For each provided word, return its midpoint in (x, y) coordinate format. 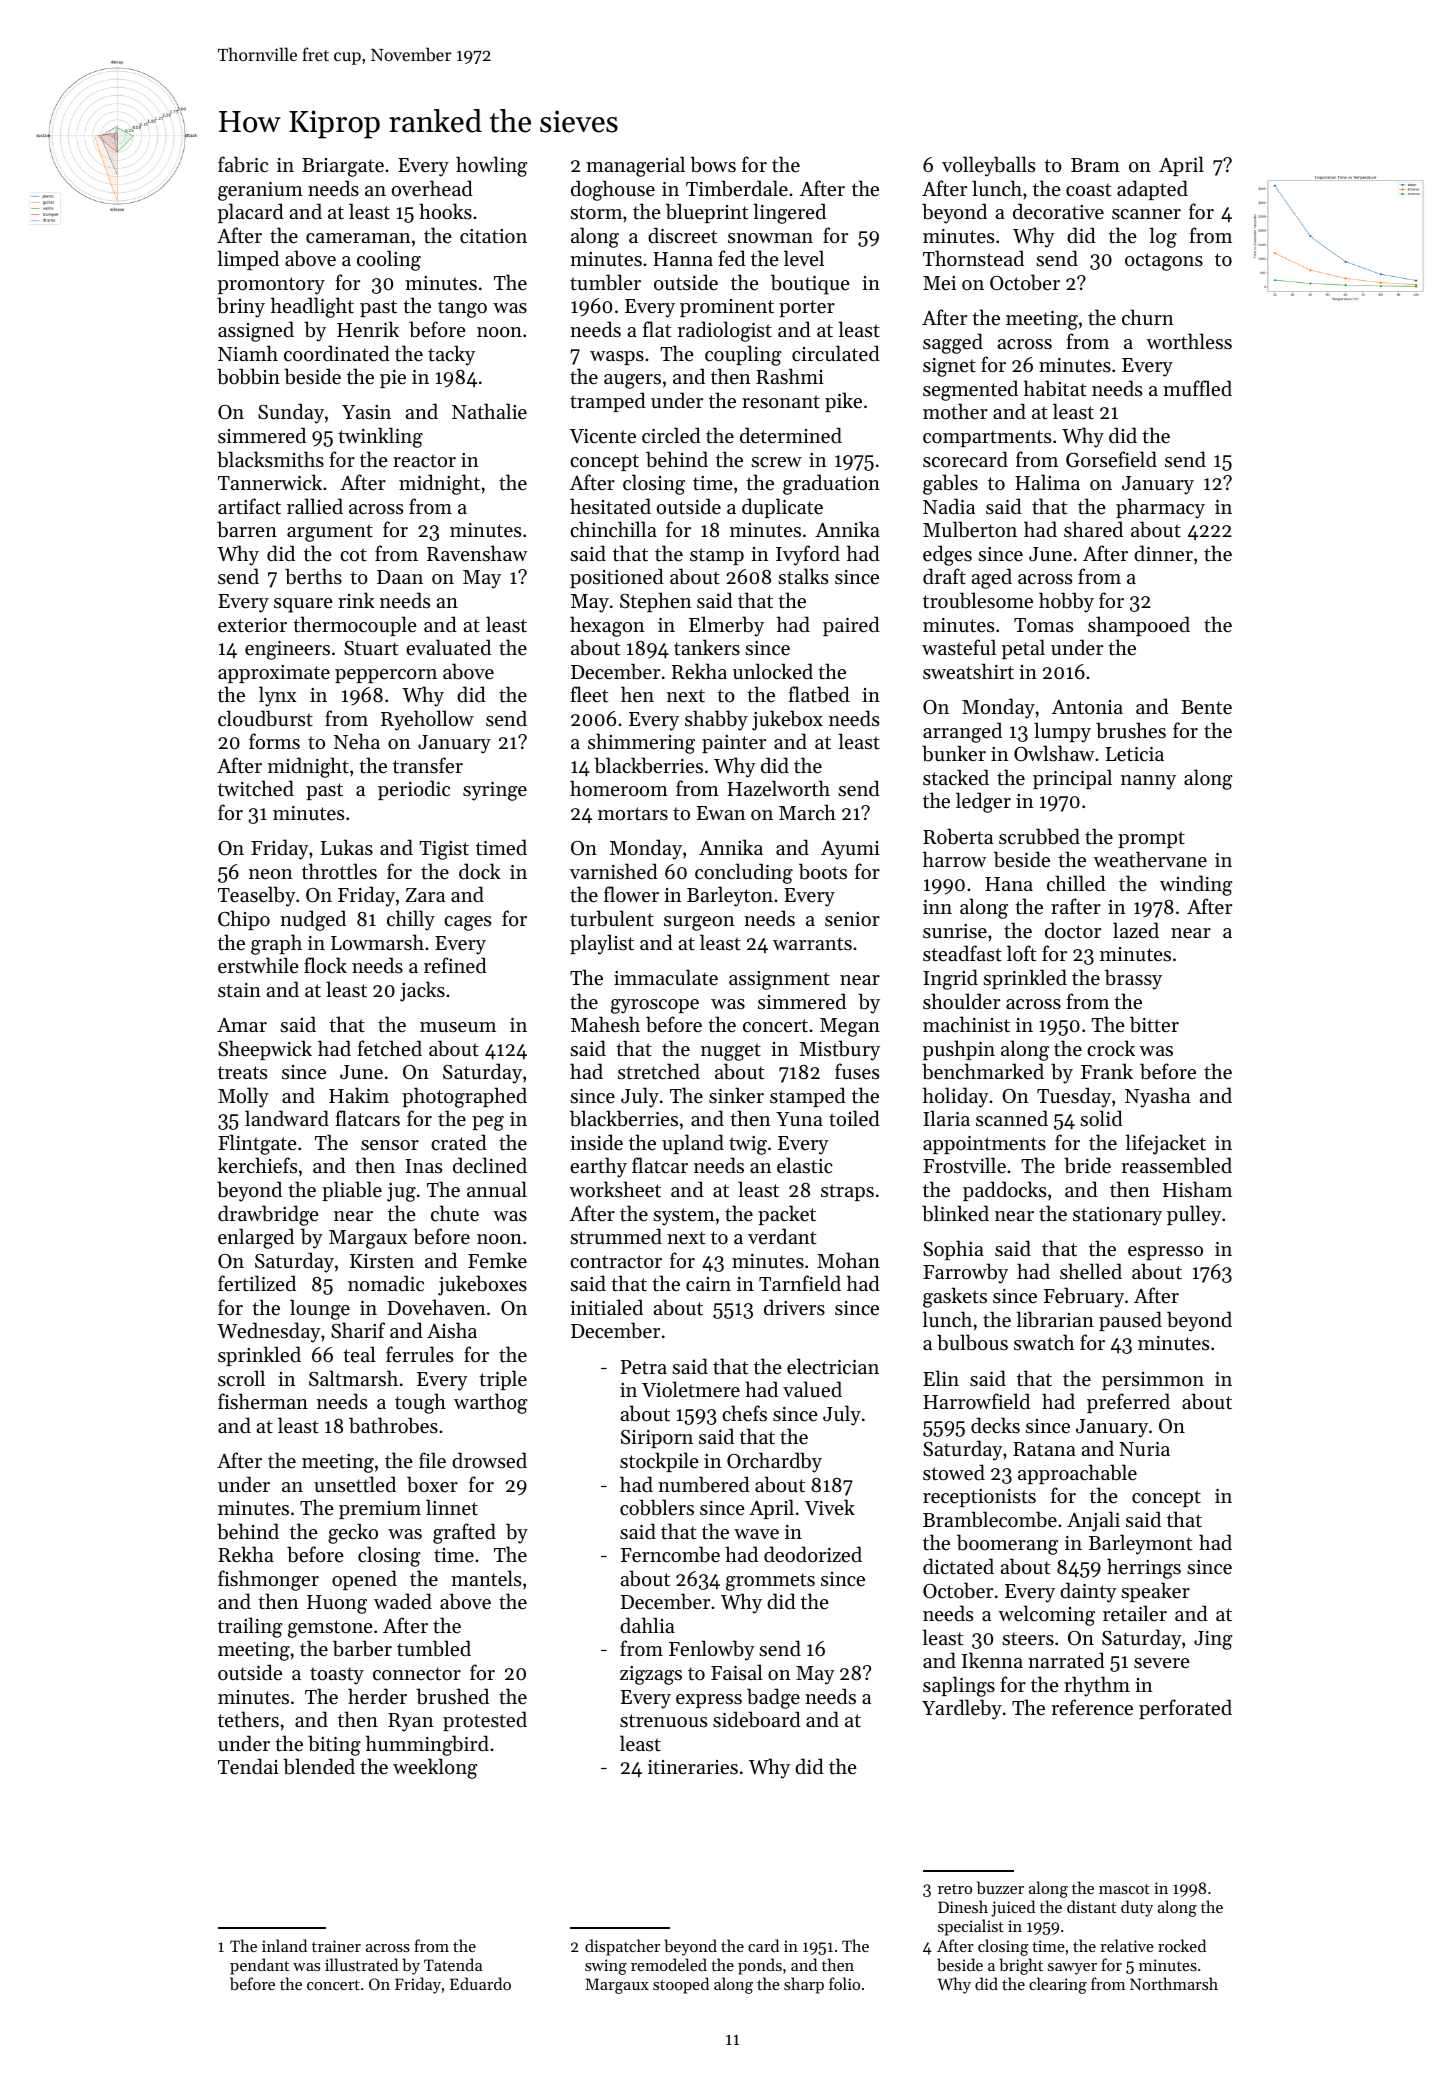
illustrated (361, 1964)
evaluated (448, 647)
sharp (804, 1985)
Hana (1009, 884)
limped (248, 260)
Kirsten (382, 1261)
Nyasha (1157, 1097)
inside (596, 1142)
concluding (744, 873)
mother (955, 411)
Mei (939, 283)
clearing (1058, 1985)
